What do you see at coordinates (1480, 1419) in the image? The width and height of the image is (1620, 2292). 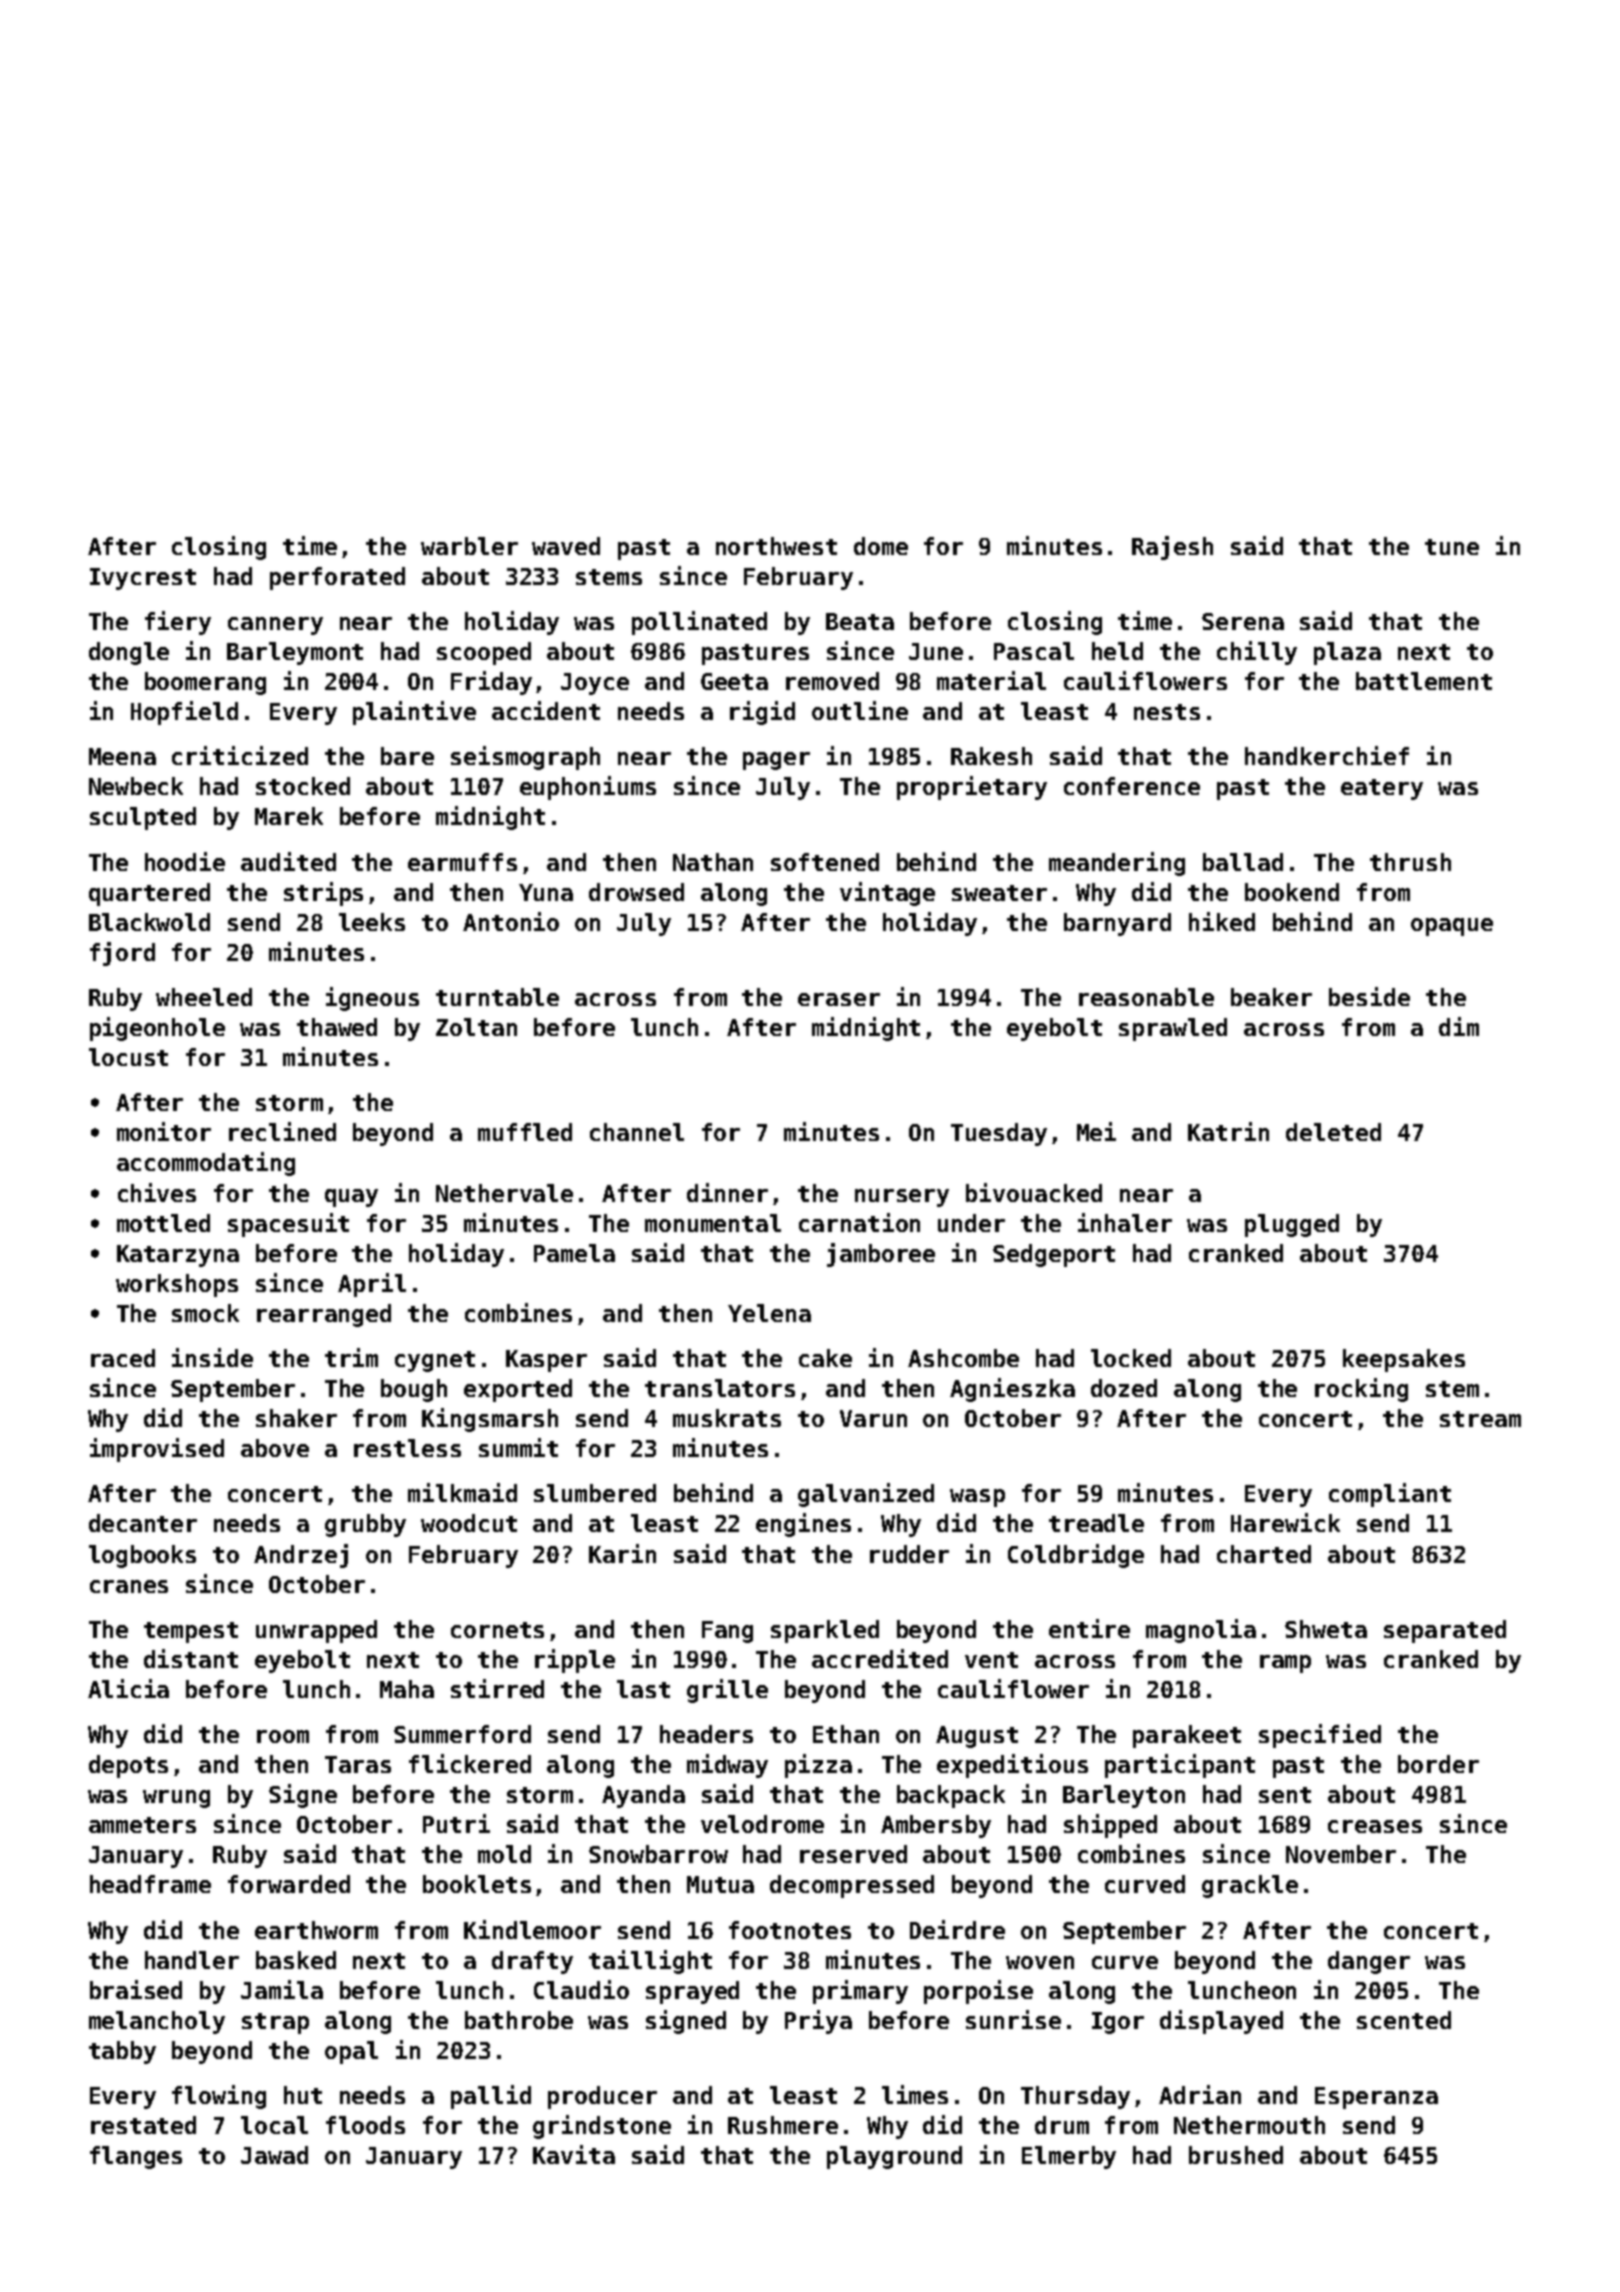 I see `stream` at bounding box center [1480, 1419].
